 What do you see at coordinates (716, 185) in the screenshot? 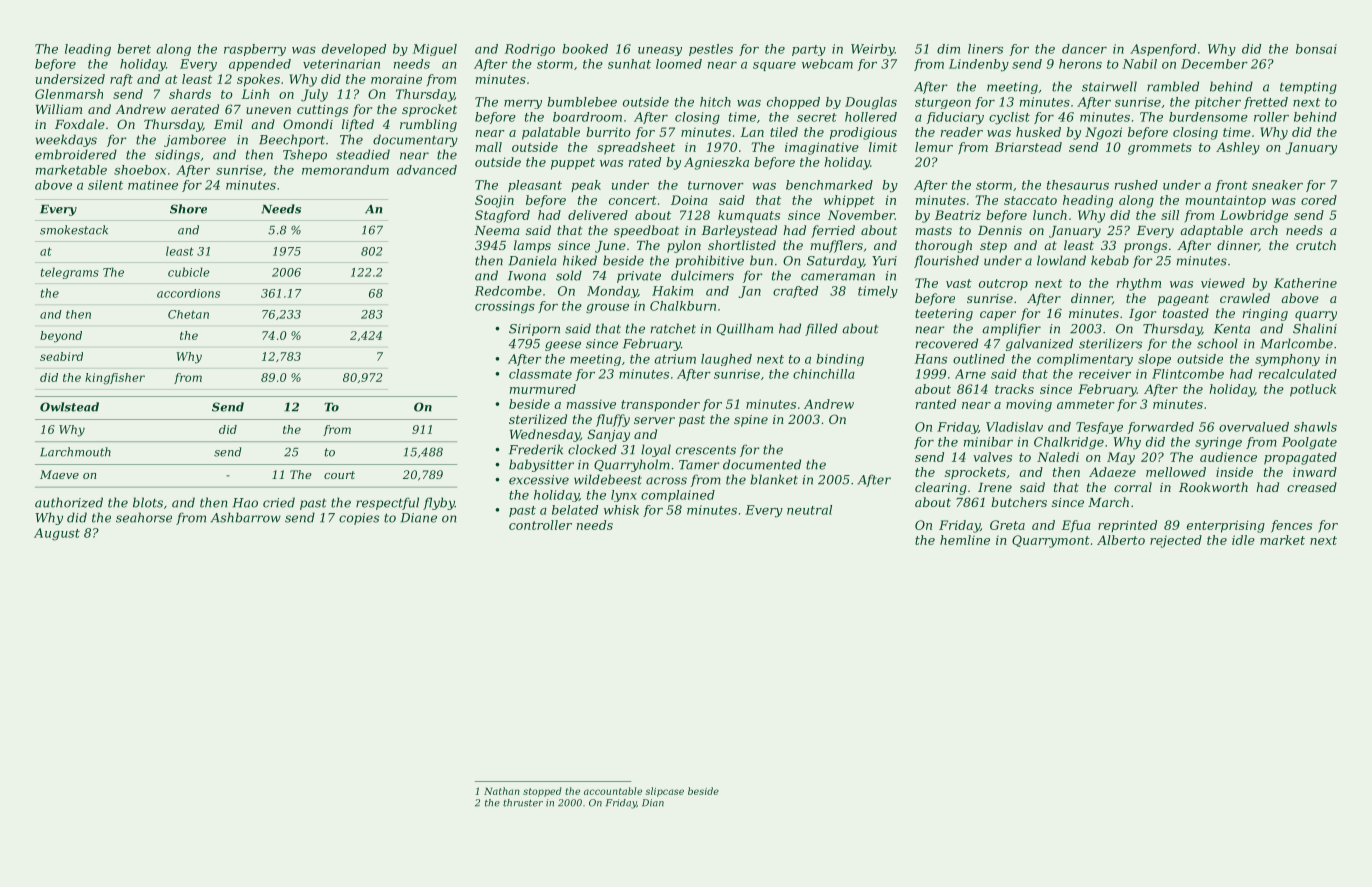
I see `turnover` at bounding box center [716, 185].
